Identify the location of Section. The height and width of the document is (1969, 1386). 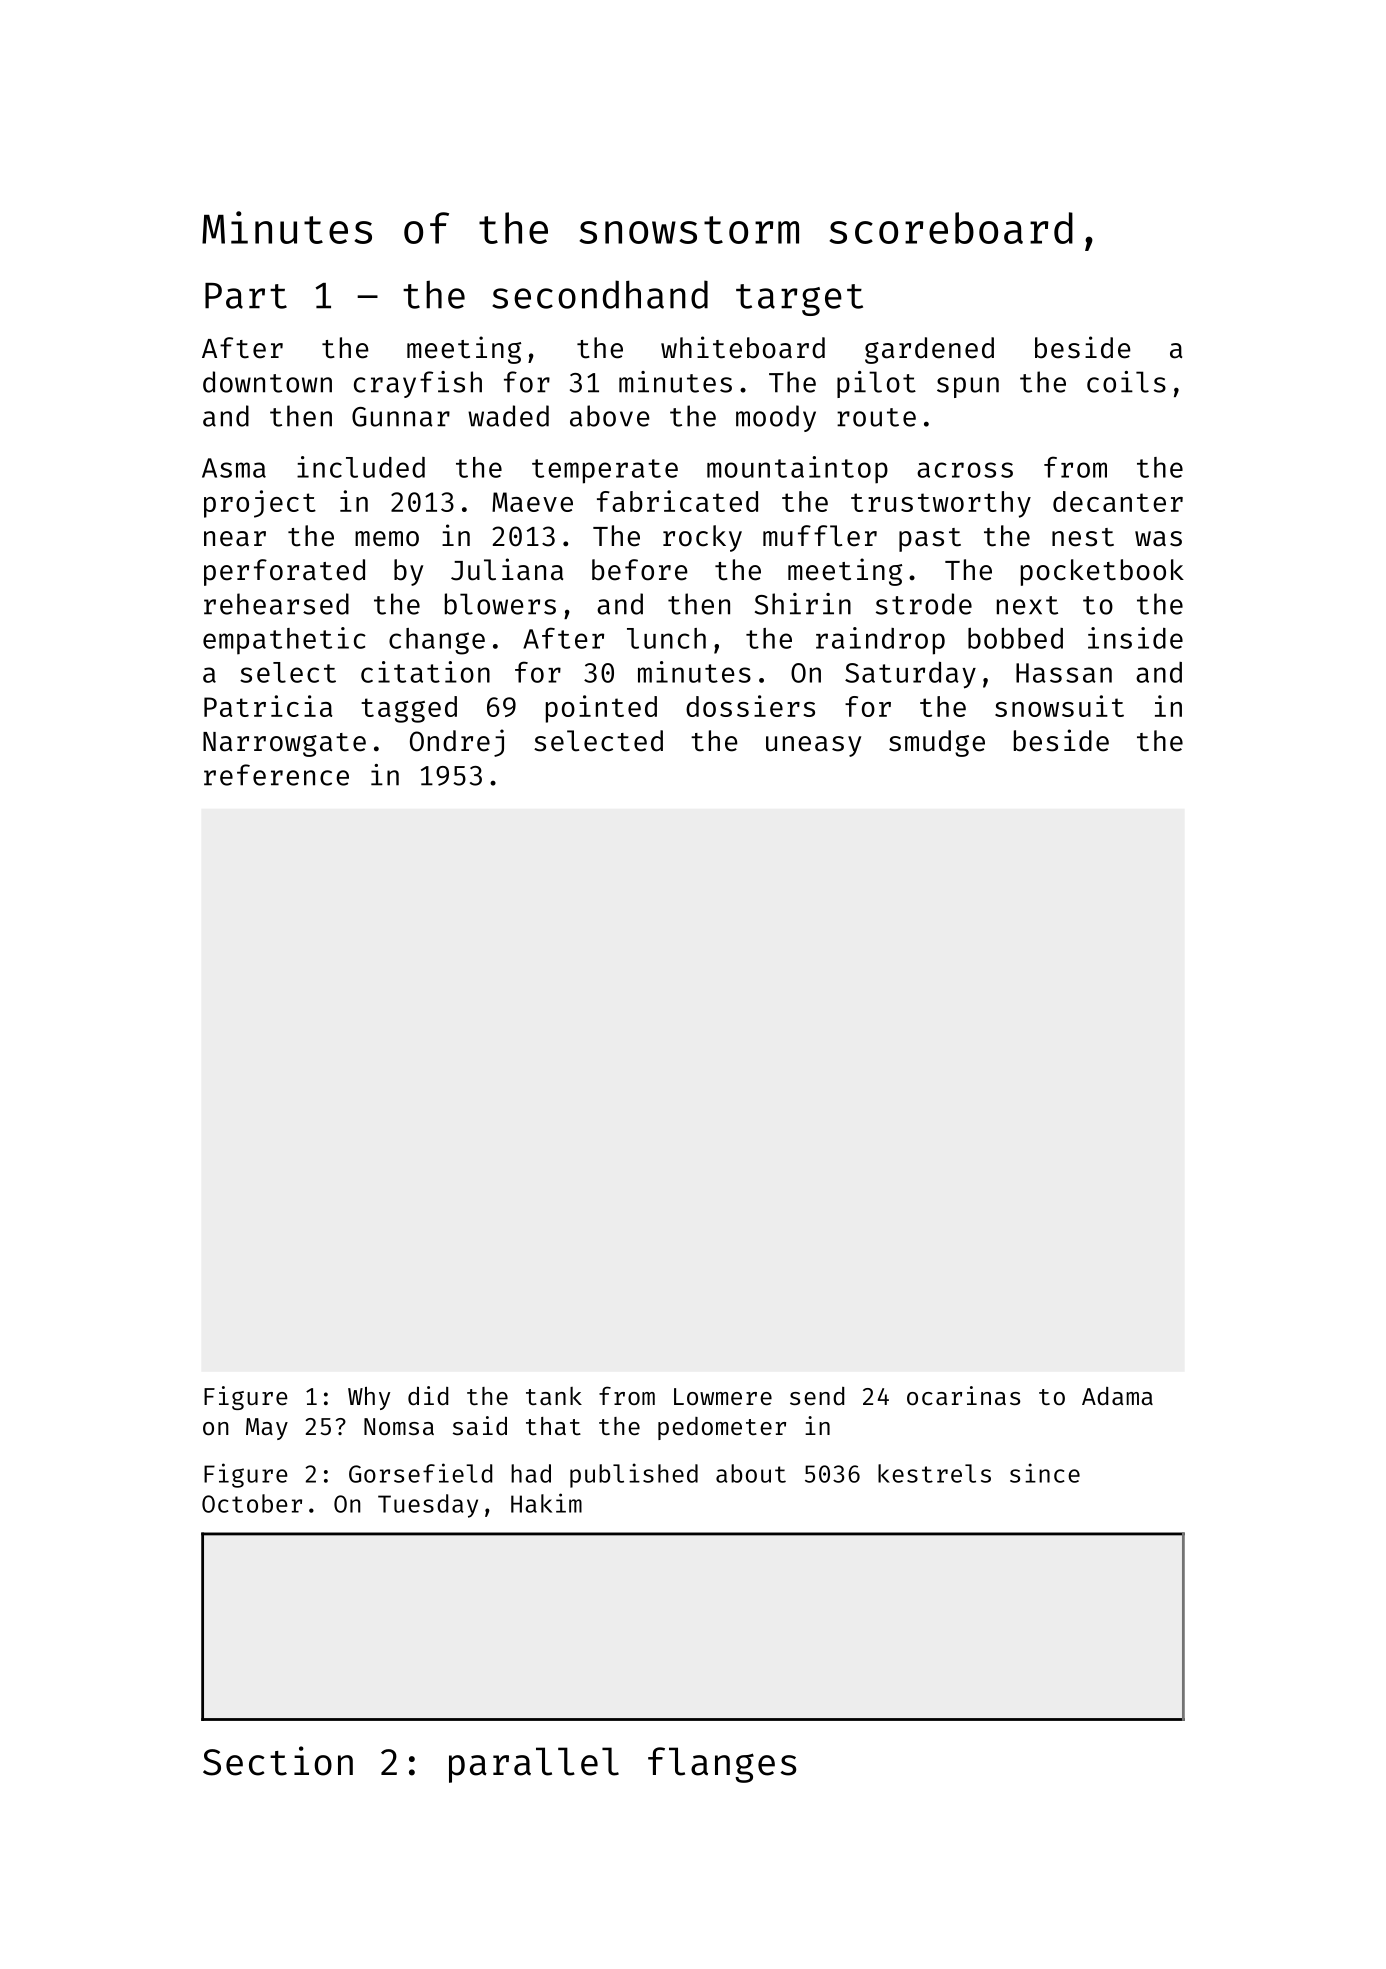
(278, 1761).
